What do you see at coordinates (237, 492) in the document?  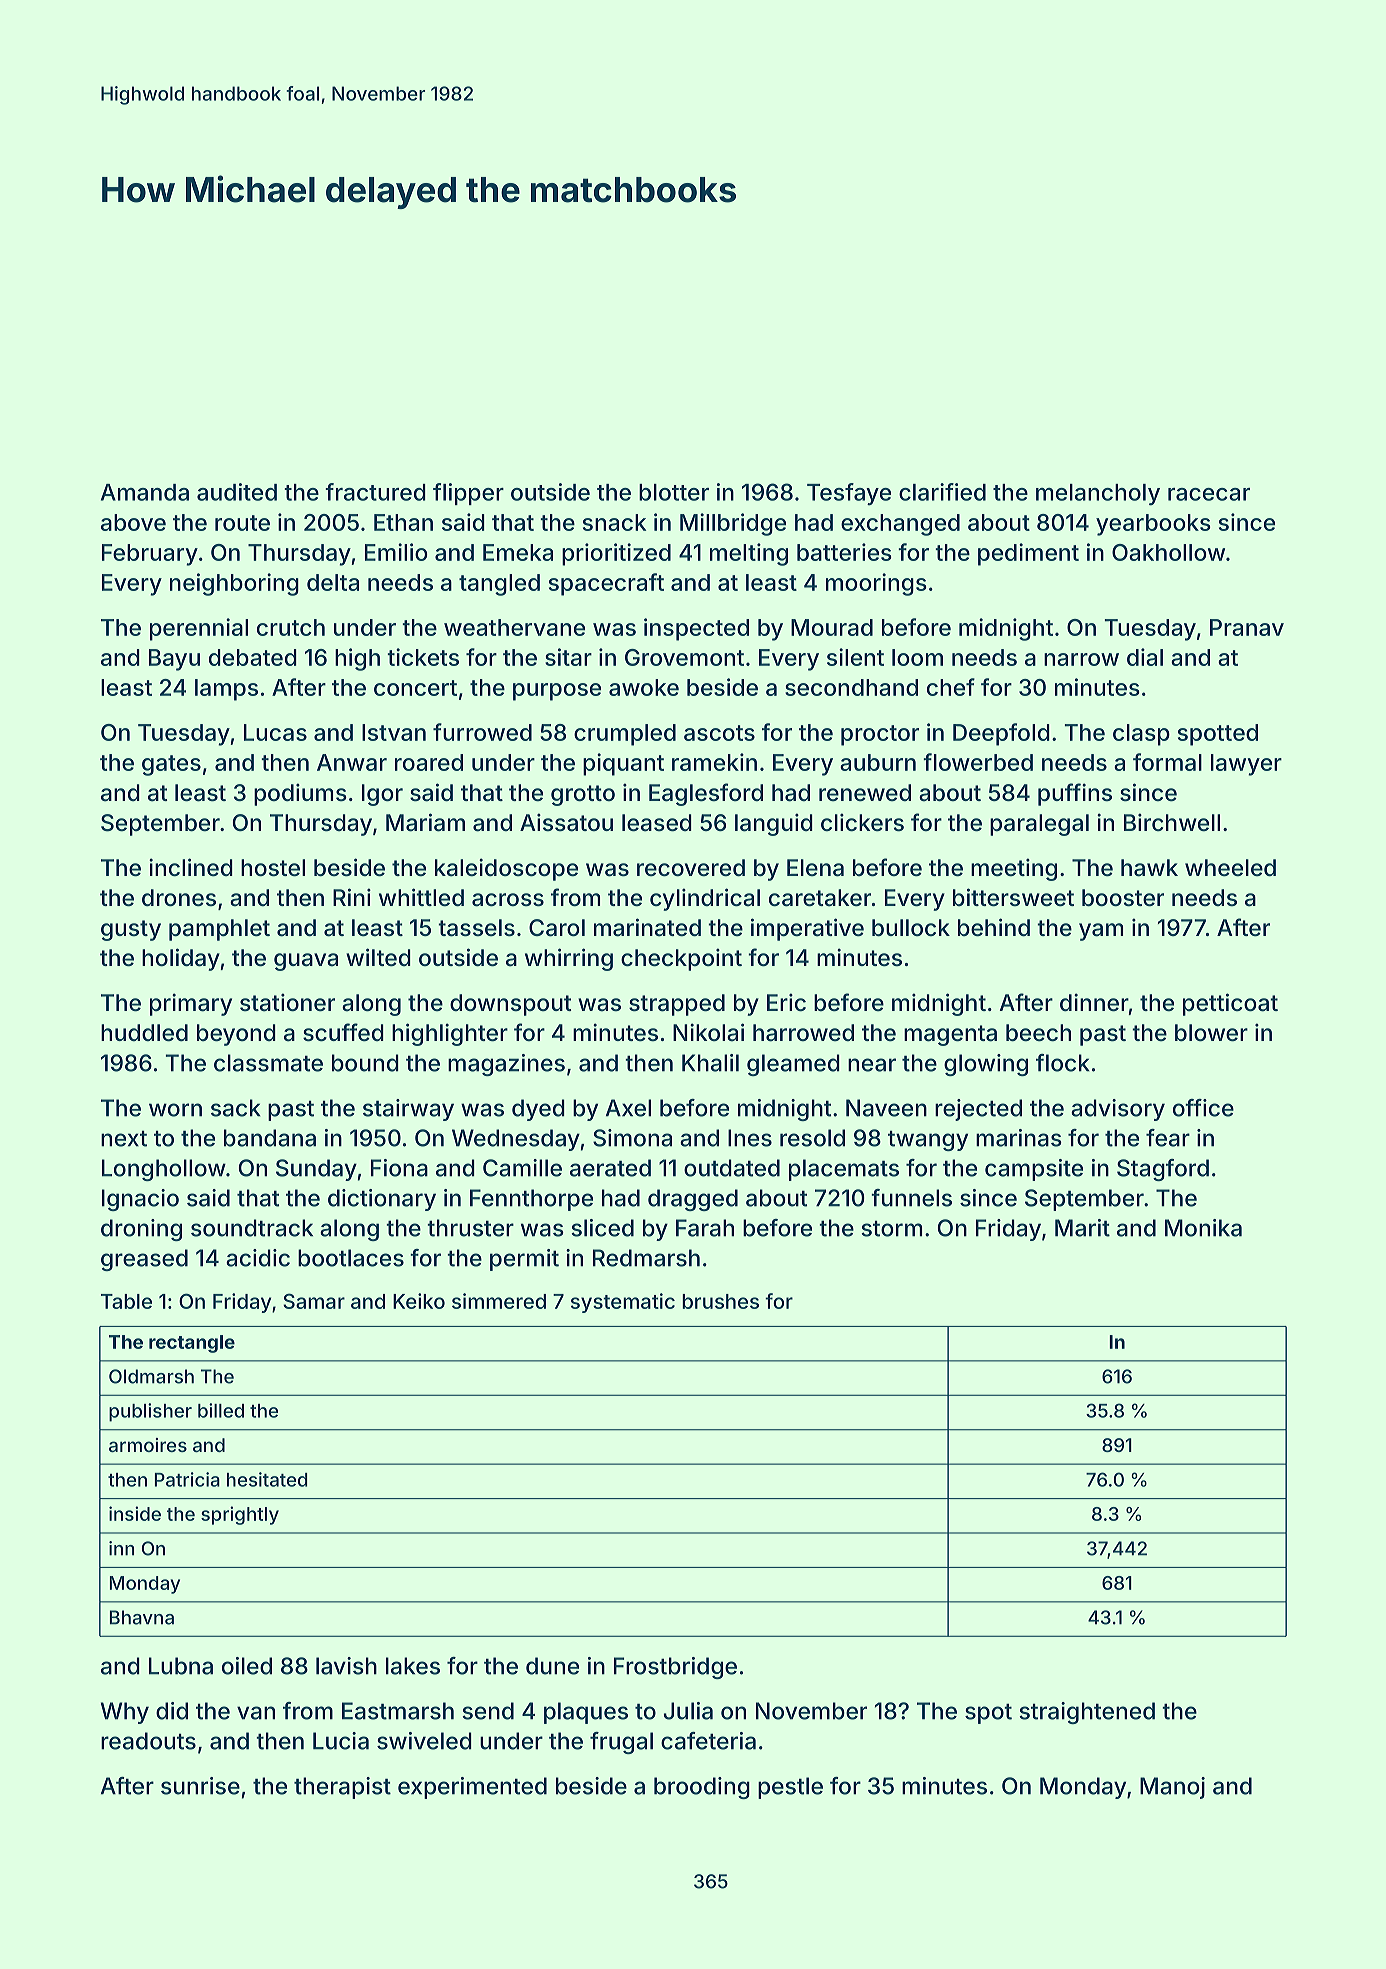 I see `audited` at bounding box center [237, 492].
